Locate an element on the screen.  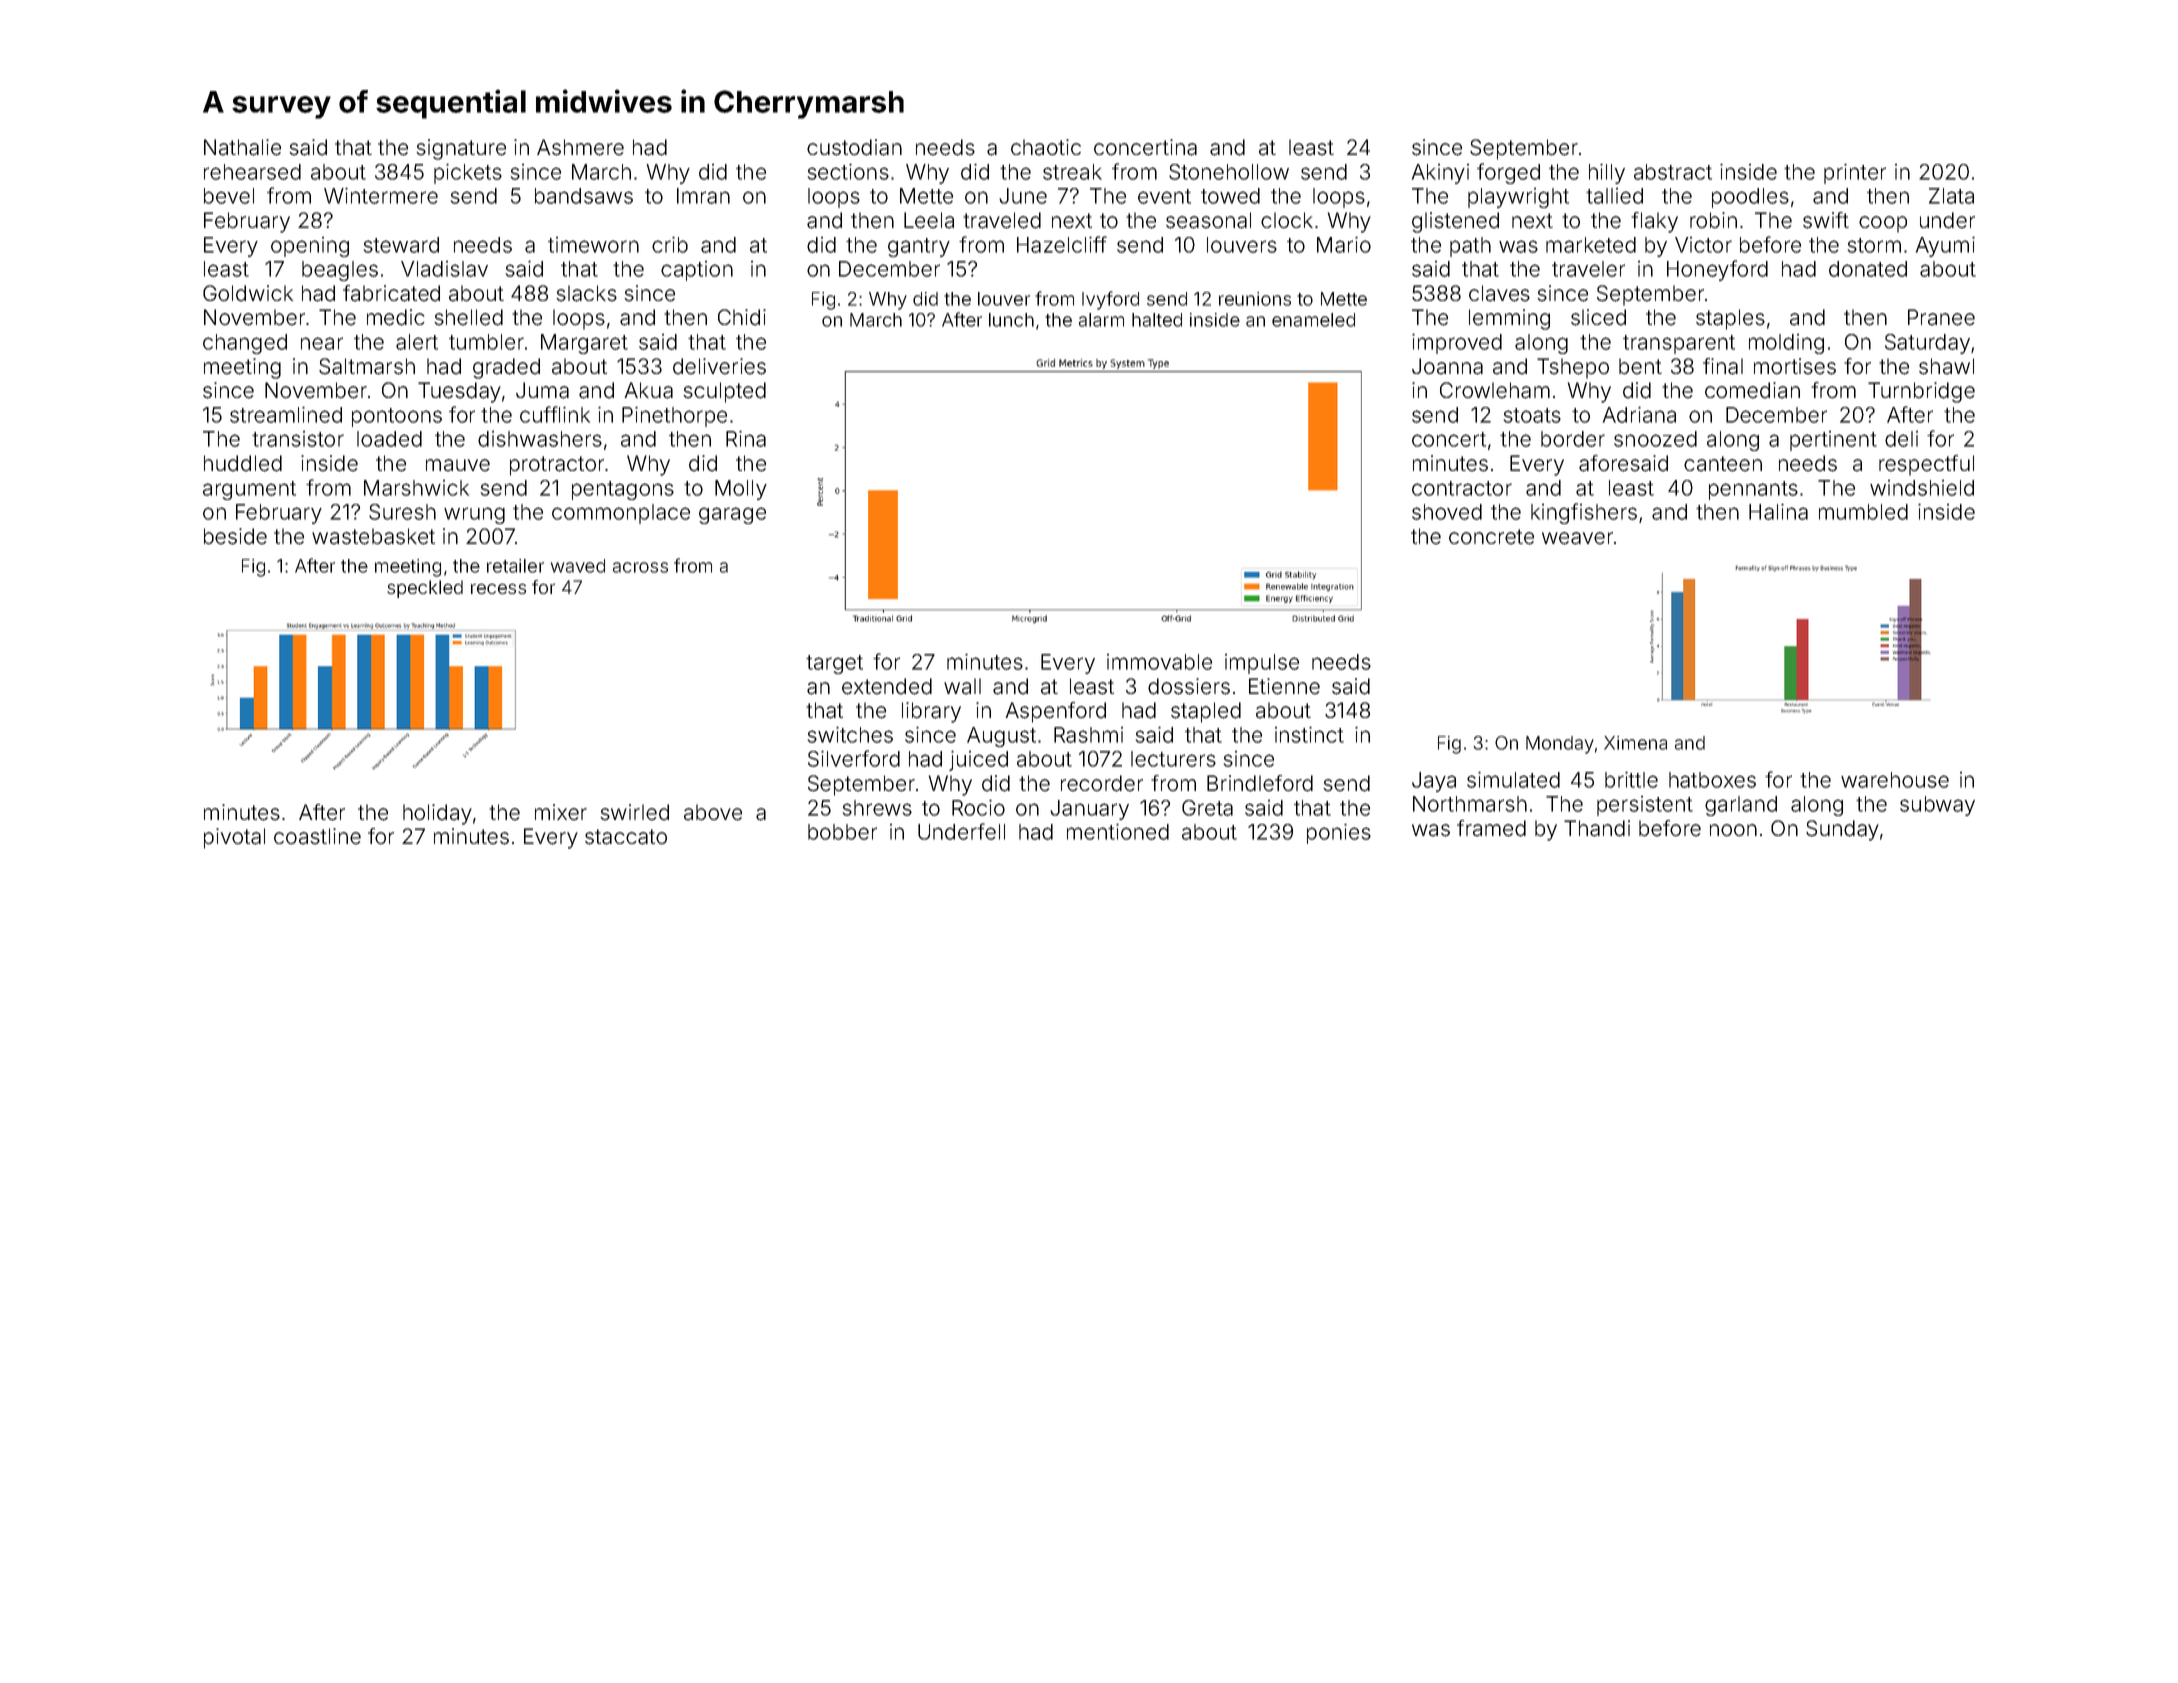
holiday is located at coordinates (437, 814).
